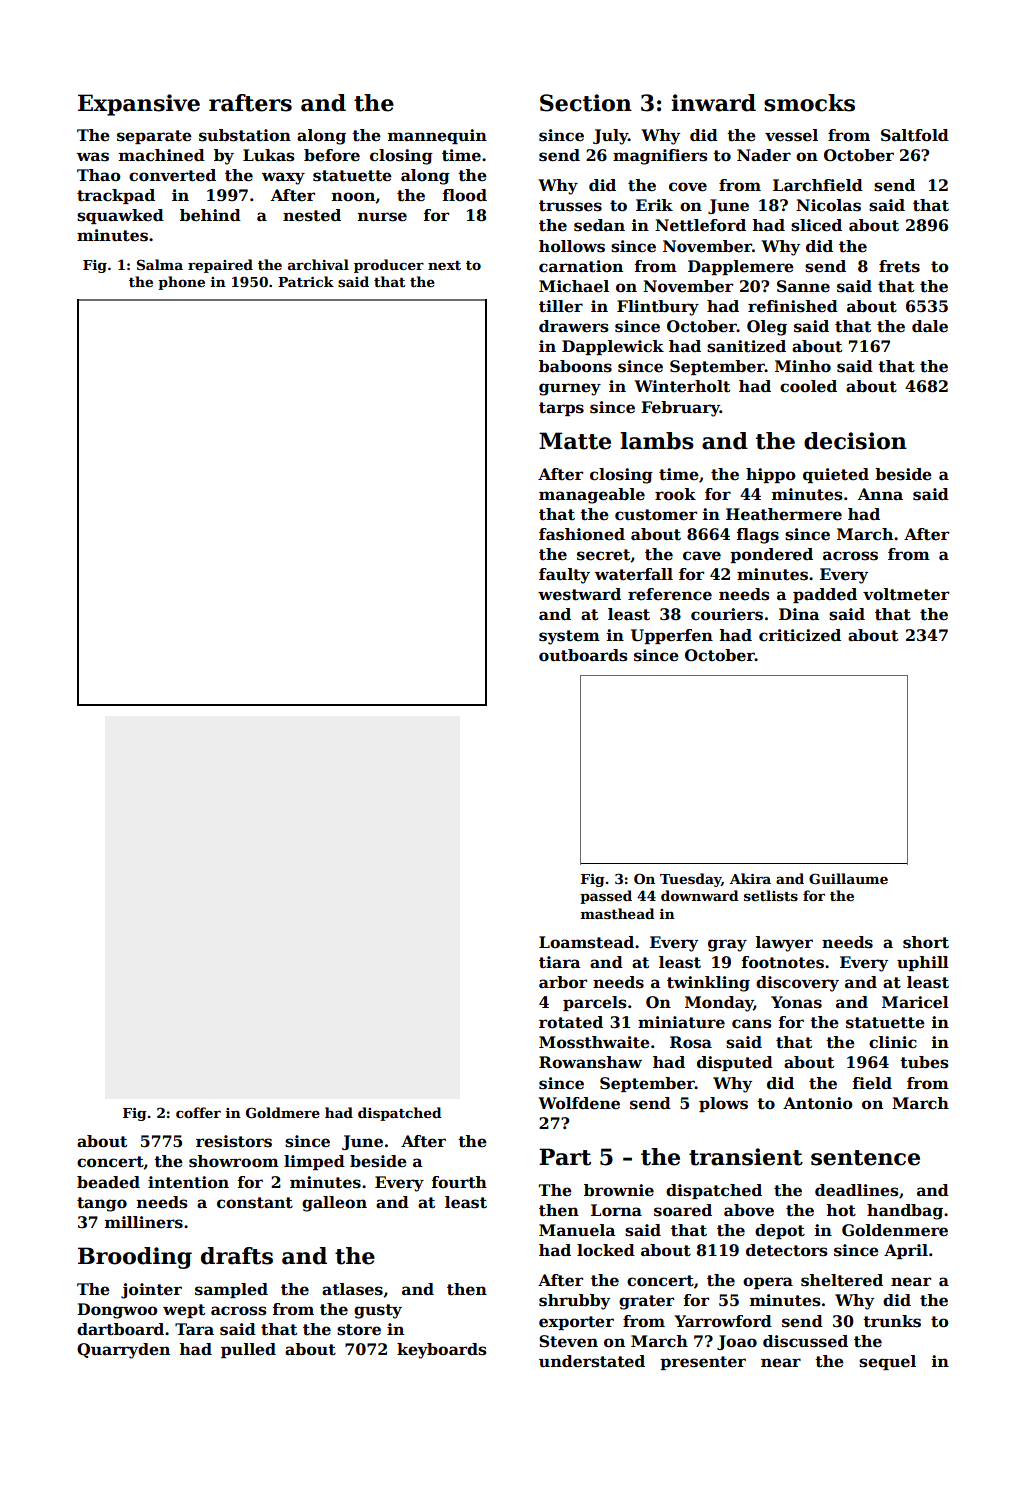 The width and height of the image is (1026, 1486). Describe the element at coordinates (654, 205) in the image. I see `Erik` at that location.
